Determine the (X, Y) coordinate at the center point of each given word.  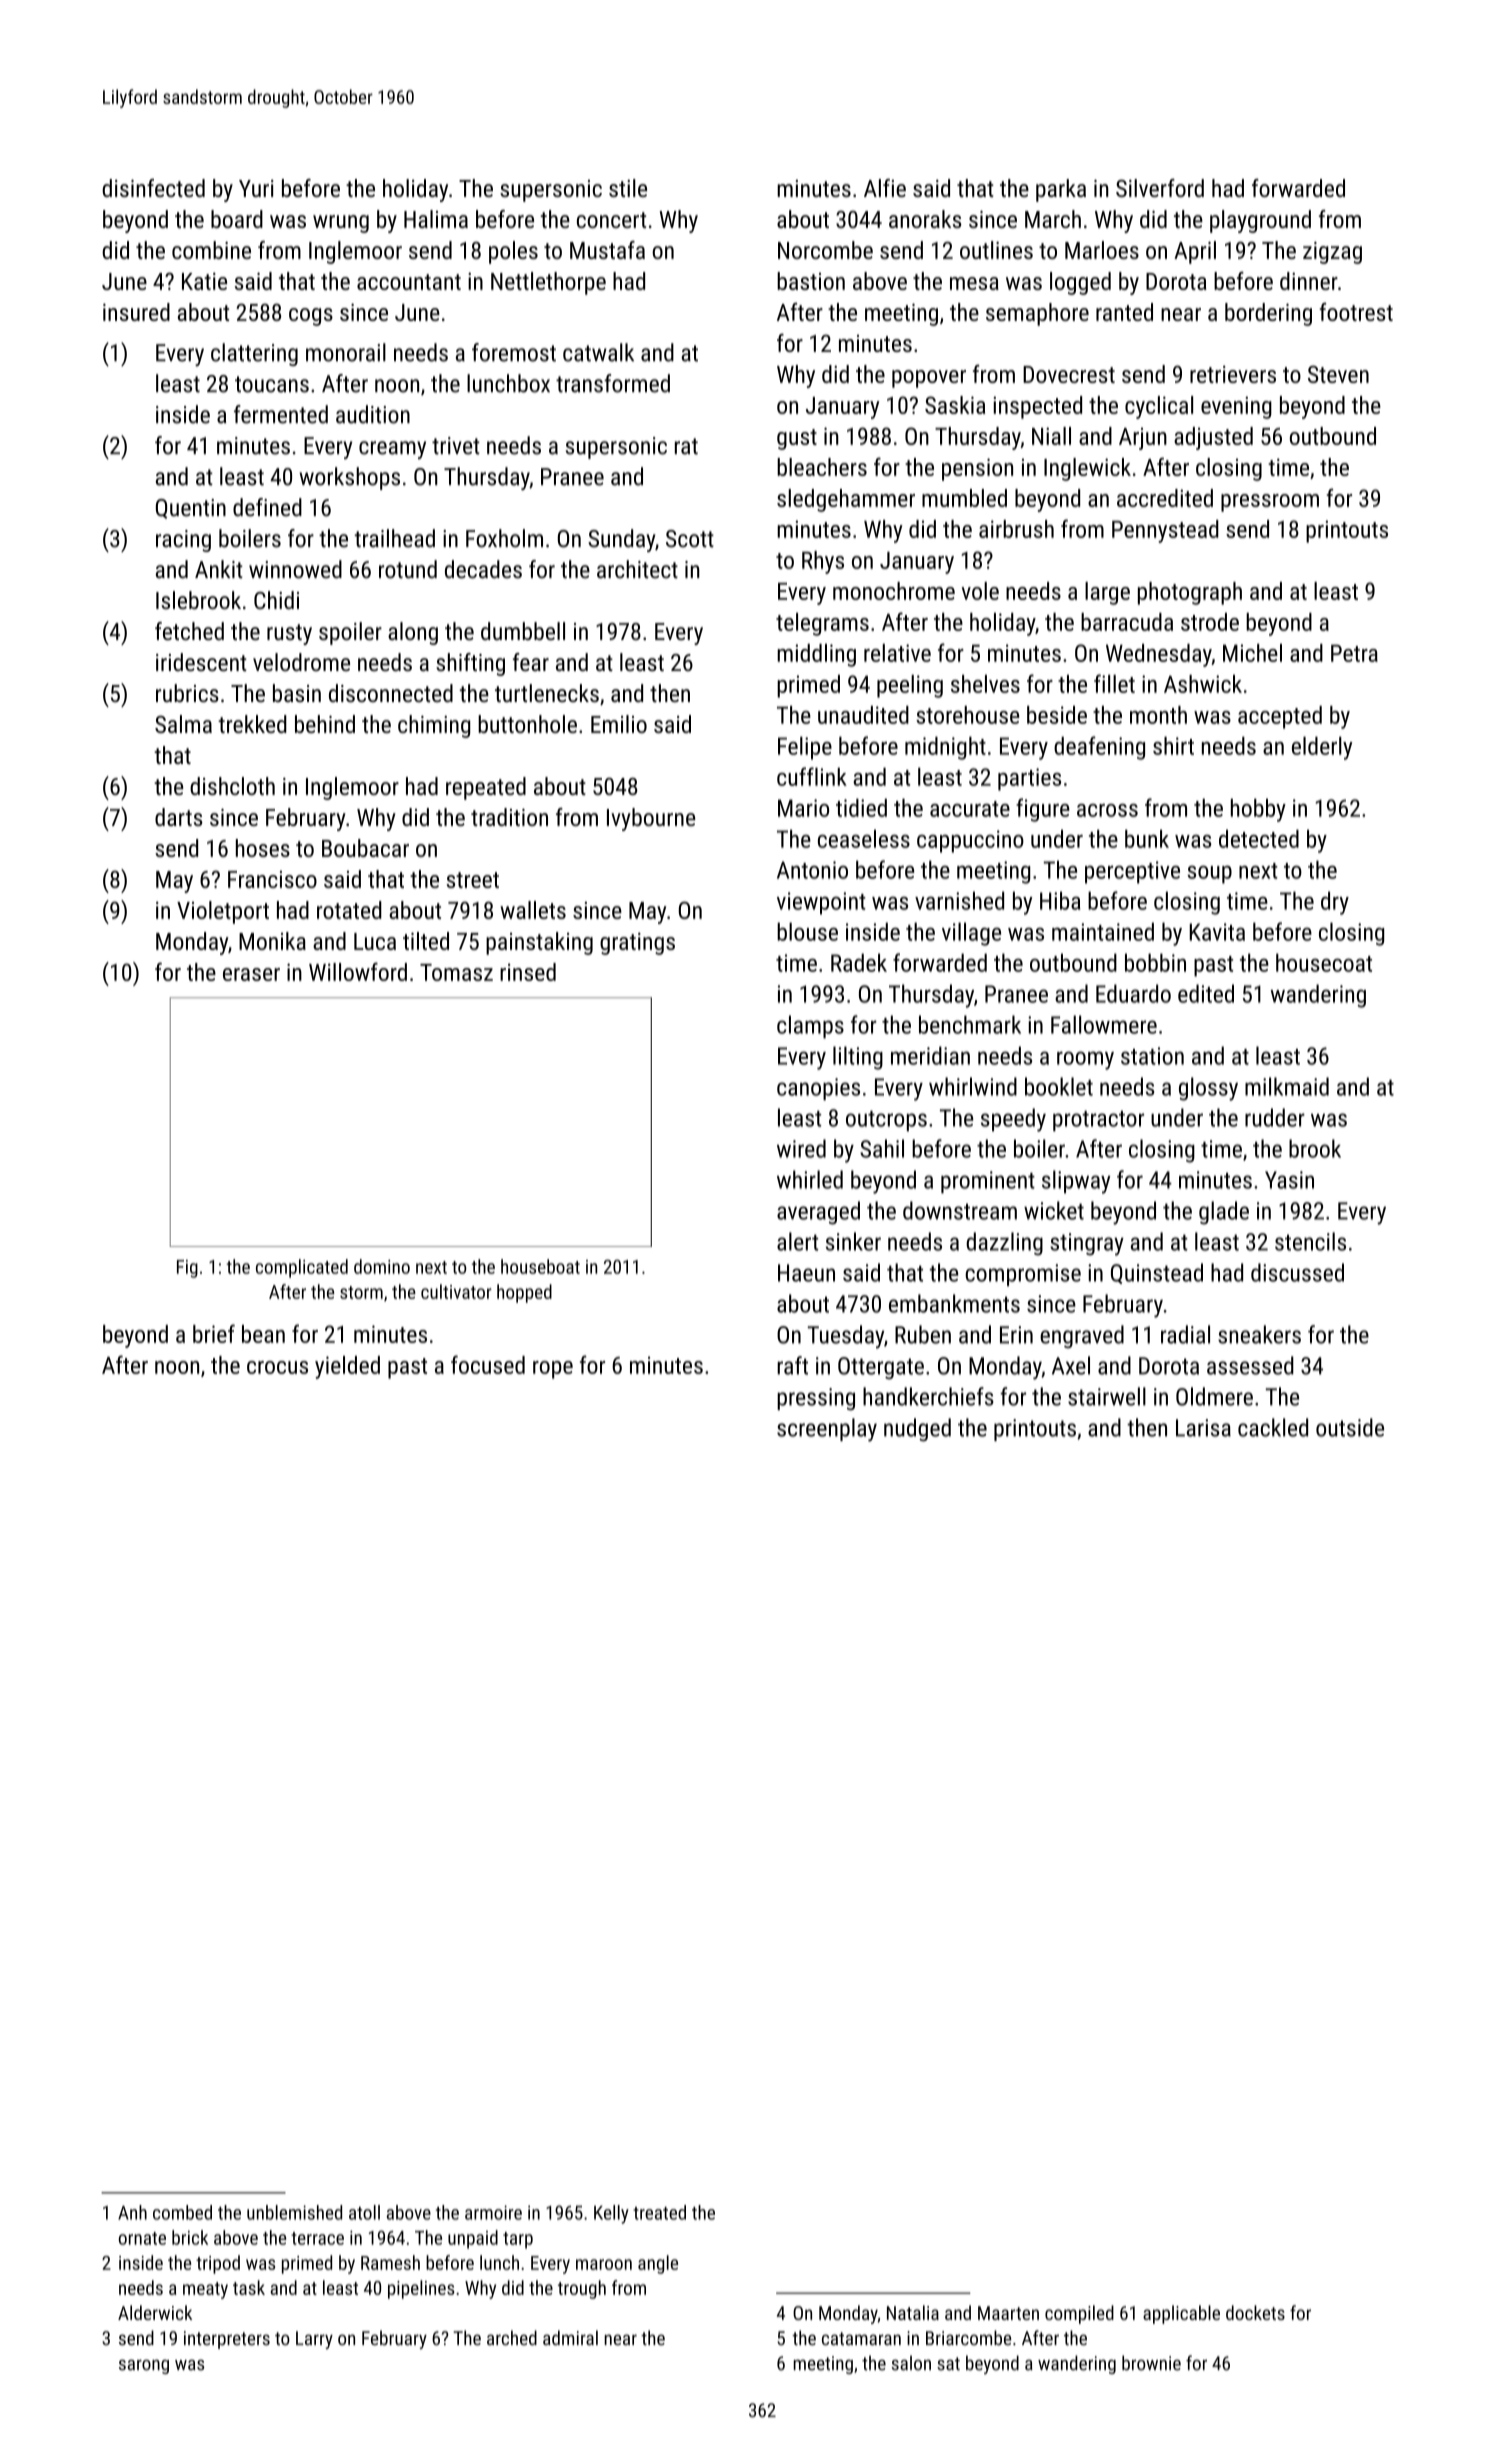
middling (816, 655)
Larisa (1203, 1428)
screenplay (827, 1430)
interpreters (227, 2340)
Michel (1252, 653)
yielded (347, 1367)
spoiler (350, 633)
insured (136, 312)
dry (1335, 903)
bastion (811, 281)
